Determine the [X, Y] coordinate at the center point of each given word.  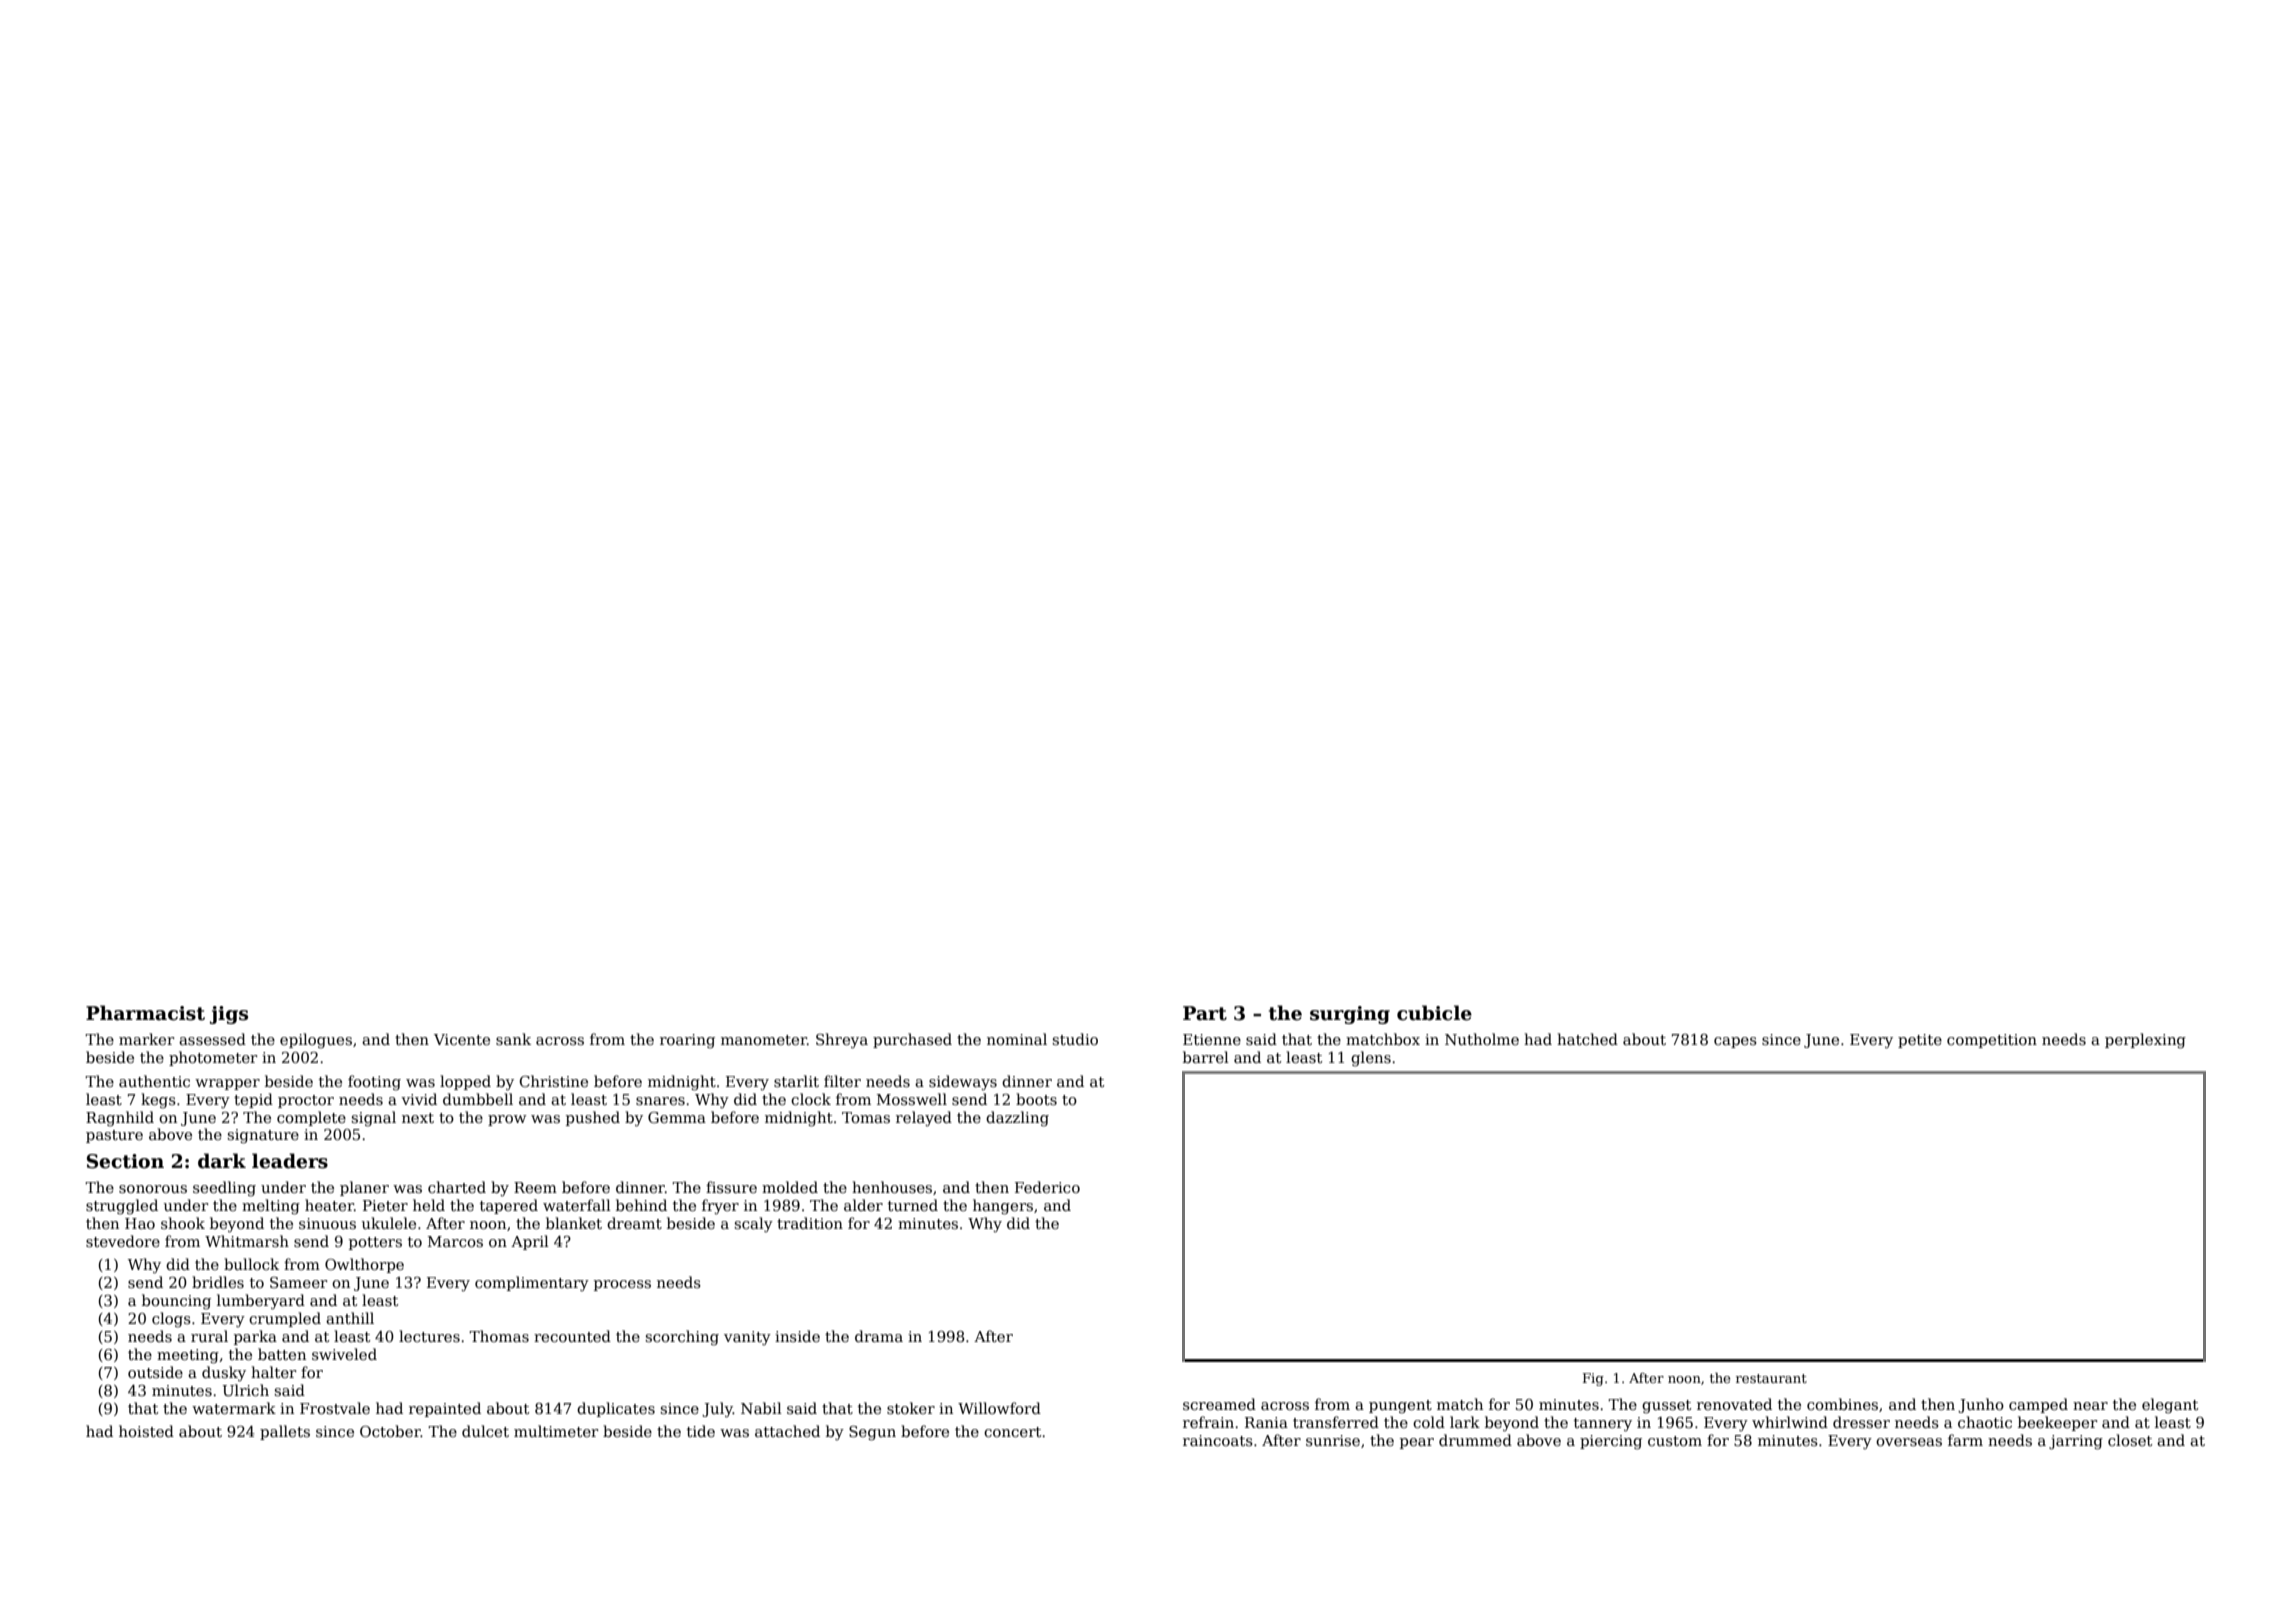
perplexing [2145, 1041]
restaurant [1771, 1378]
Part [1205, 1013]
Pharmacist [145, 1013]
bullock [251, 1264]
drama [879, 1336]
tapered [509, 1206]
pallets [285, 1432]
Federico [1047, 1187]
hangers [1003, 1207]
